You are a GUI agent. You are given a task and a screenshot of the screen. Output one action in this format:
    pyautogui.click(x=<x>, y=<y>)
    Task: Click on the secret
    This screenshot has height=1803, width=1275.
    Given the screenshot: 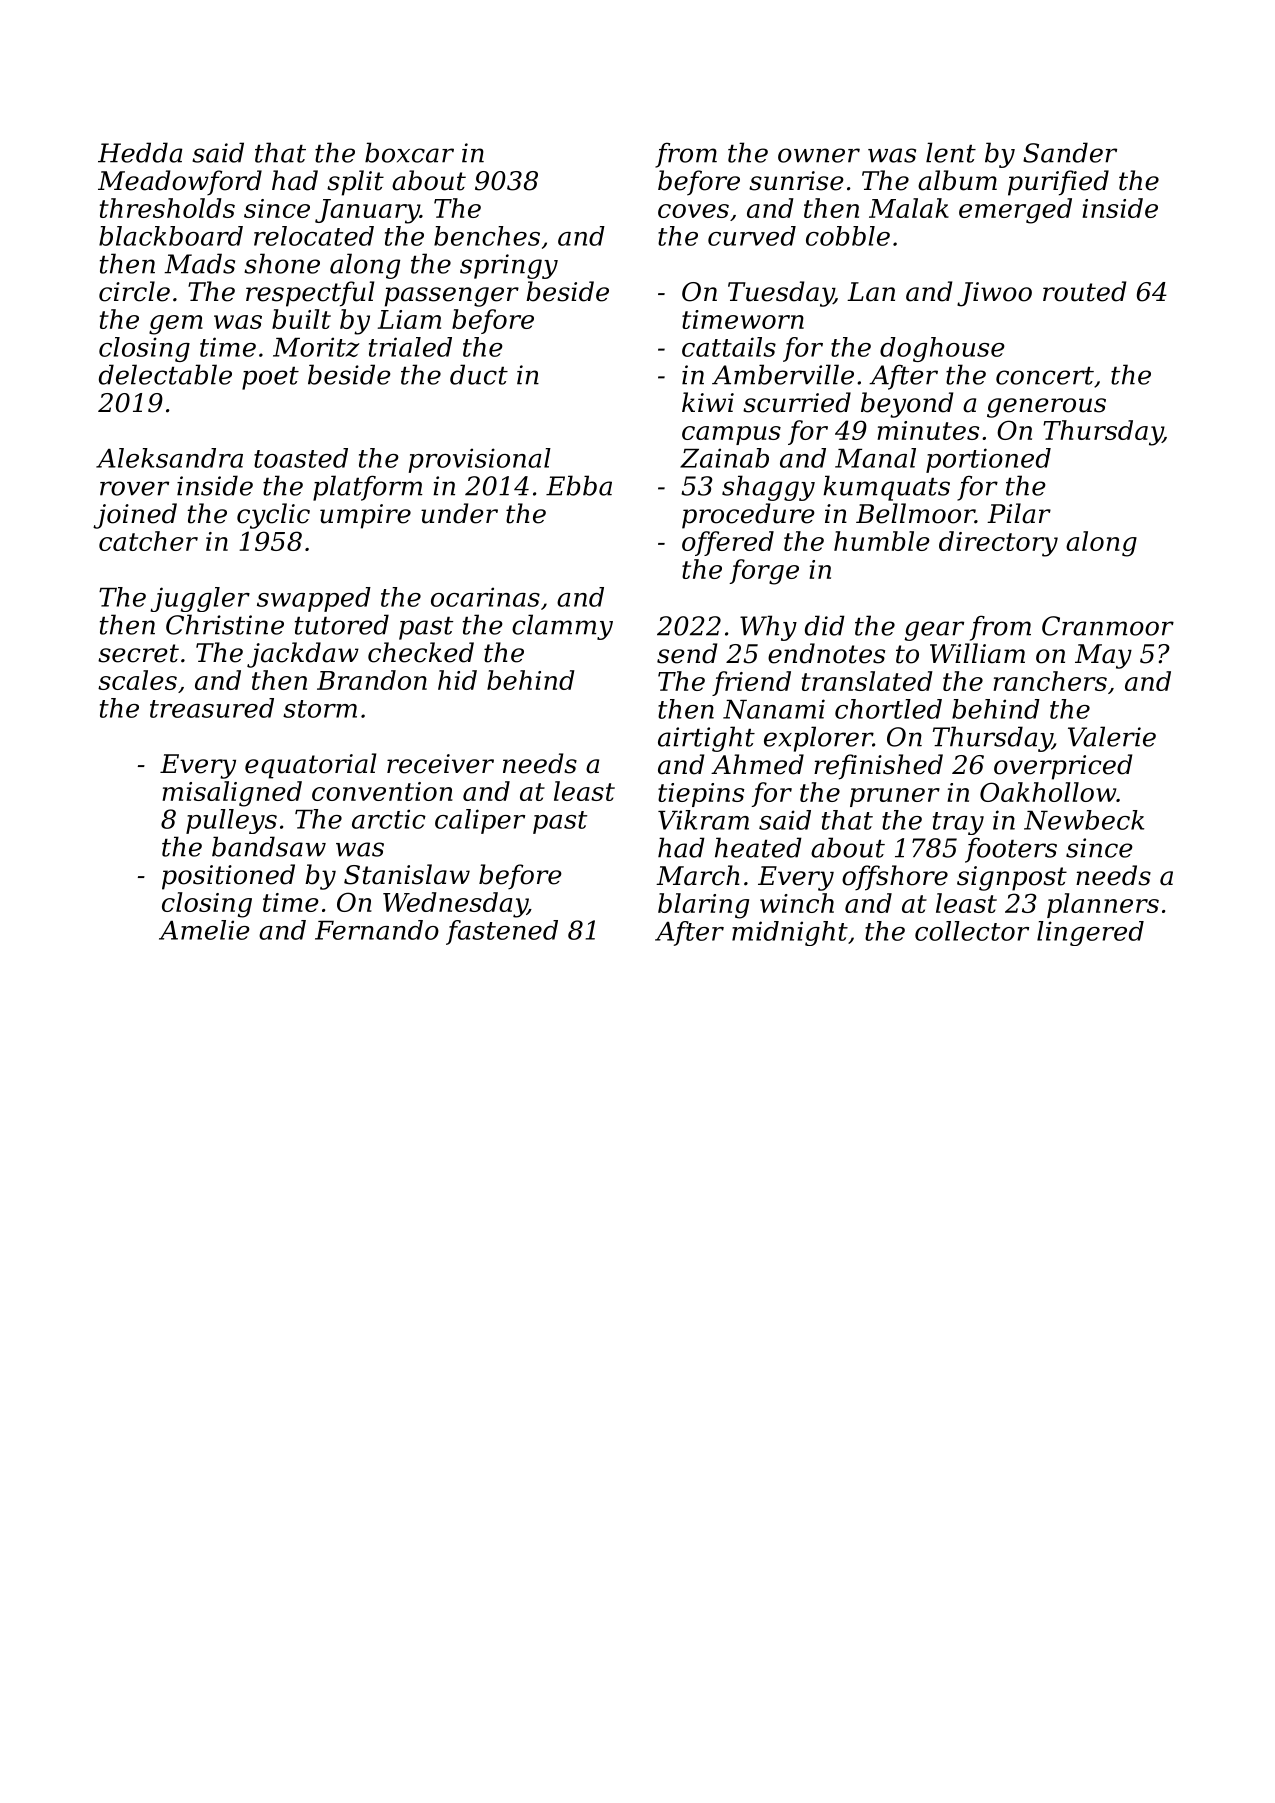 What is the action you would take?
    pyautogui.click(x=138, y=653)
